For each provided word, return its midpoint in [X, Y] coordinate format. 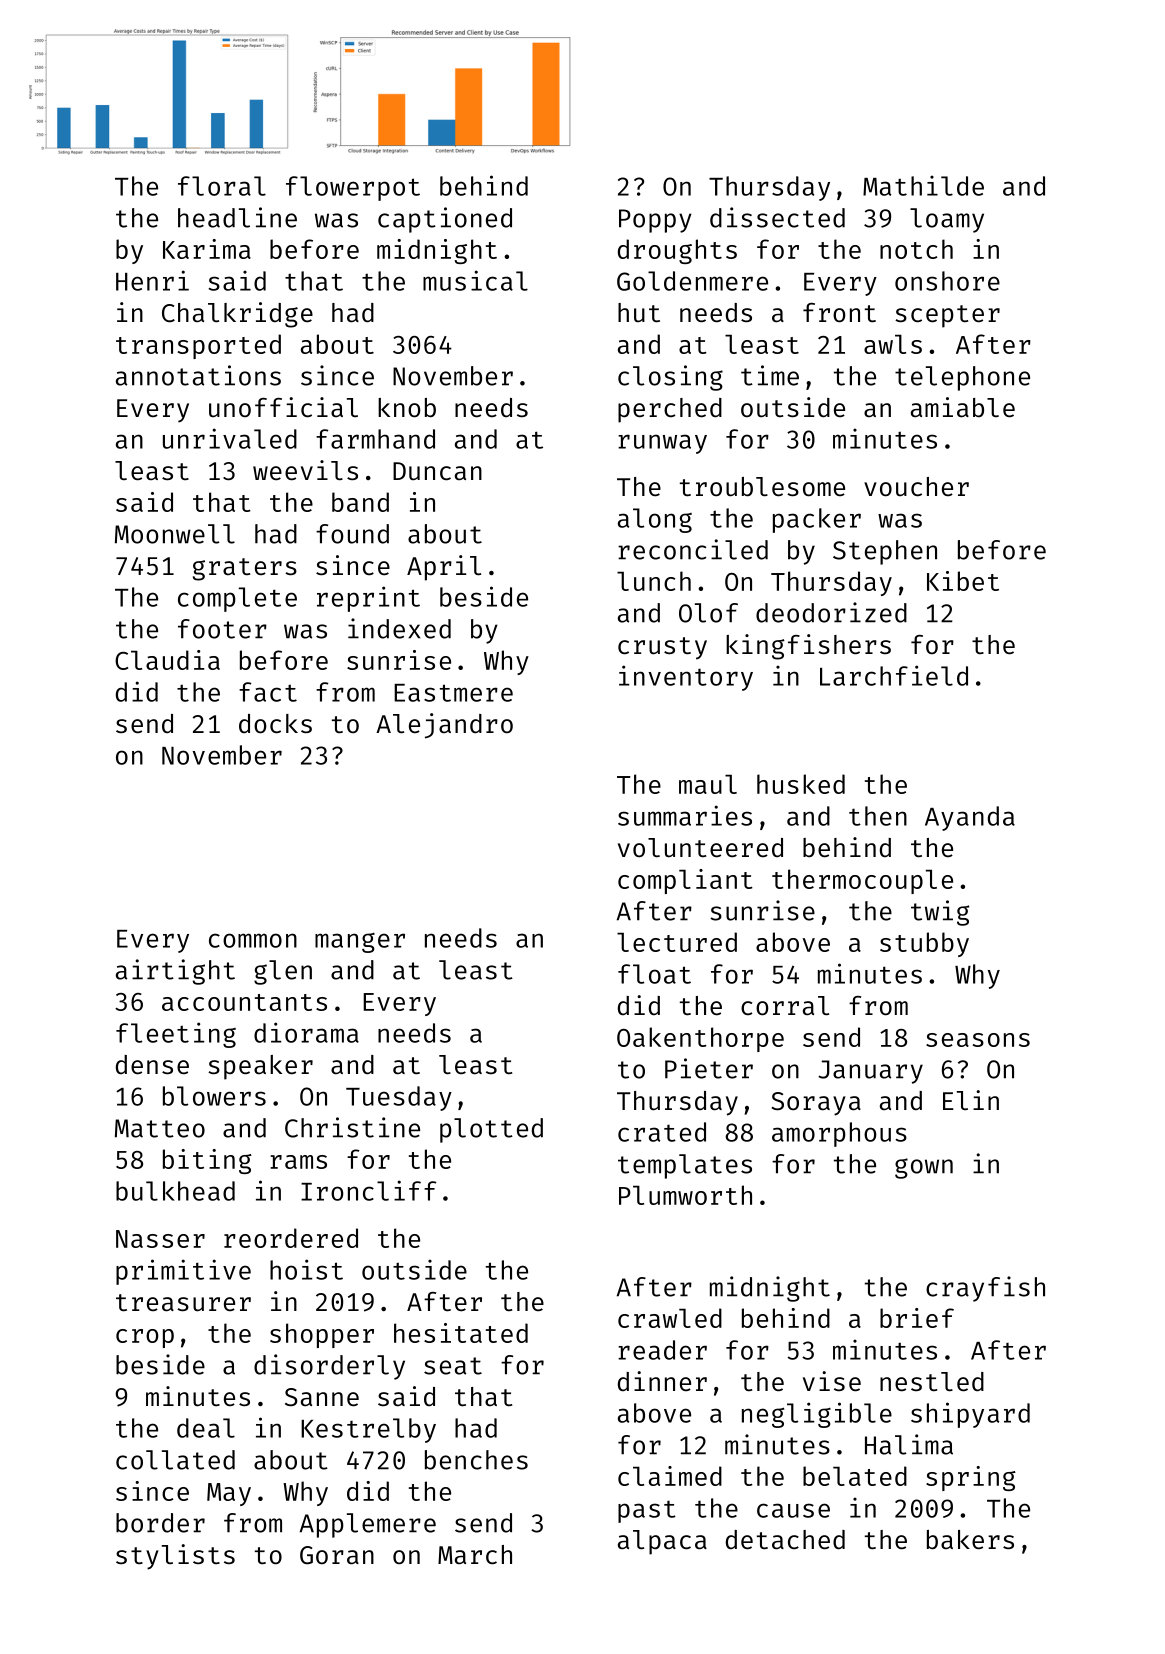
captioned [445, 220]
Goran [337, 1555]
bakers [970, 1540]
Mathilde [923, 185]
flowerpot [353, 188]
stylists [175, 1557]
